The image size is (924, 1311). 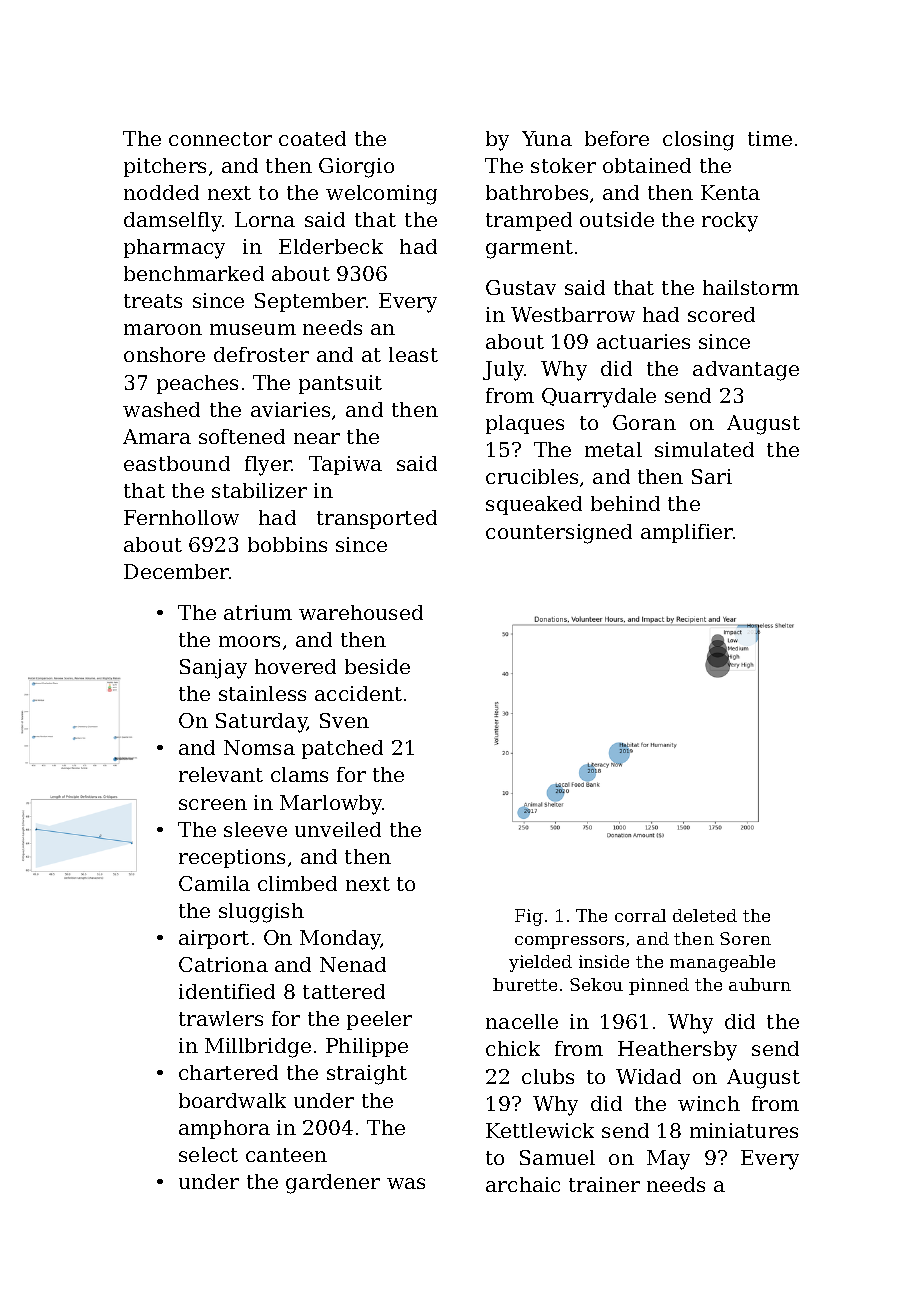 What do you see at coordinates (213, 669) in the image?
I see `Sanjay` at bounding box center [213, 669].
